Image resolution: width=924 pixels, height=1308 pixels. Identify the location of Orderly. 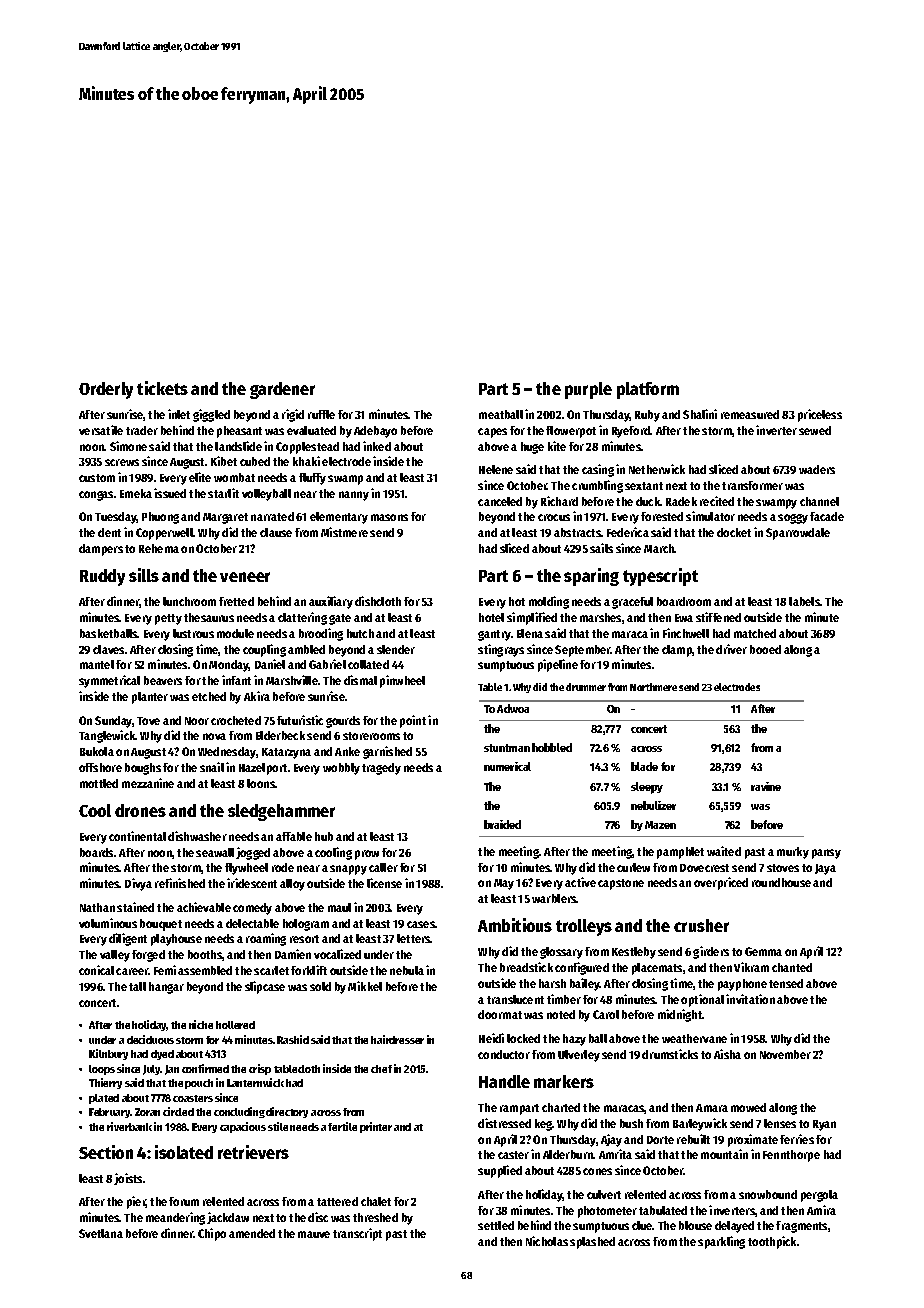
(106, 390).
